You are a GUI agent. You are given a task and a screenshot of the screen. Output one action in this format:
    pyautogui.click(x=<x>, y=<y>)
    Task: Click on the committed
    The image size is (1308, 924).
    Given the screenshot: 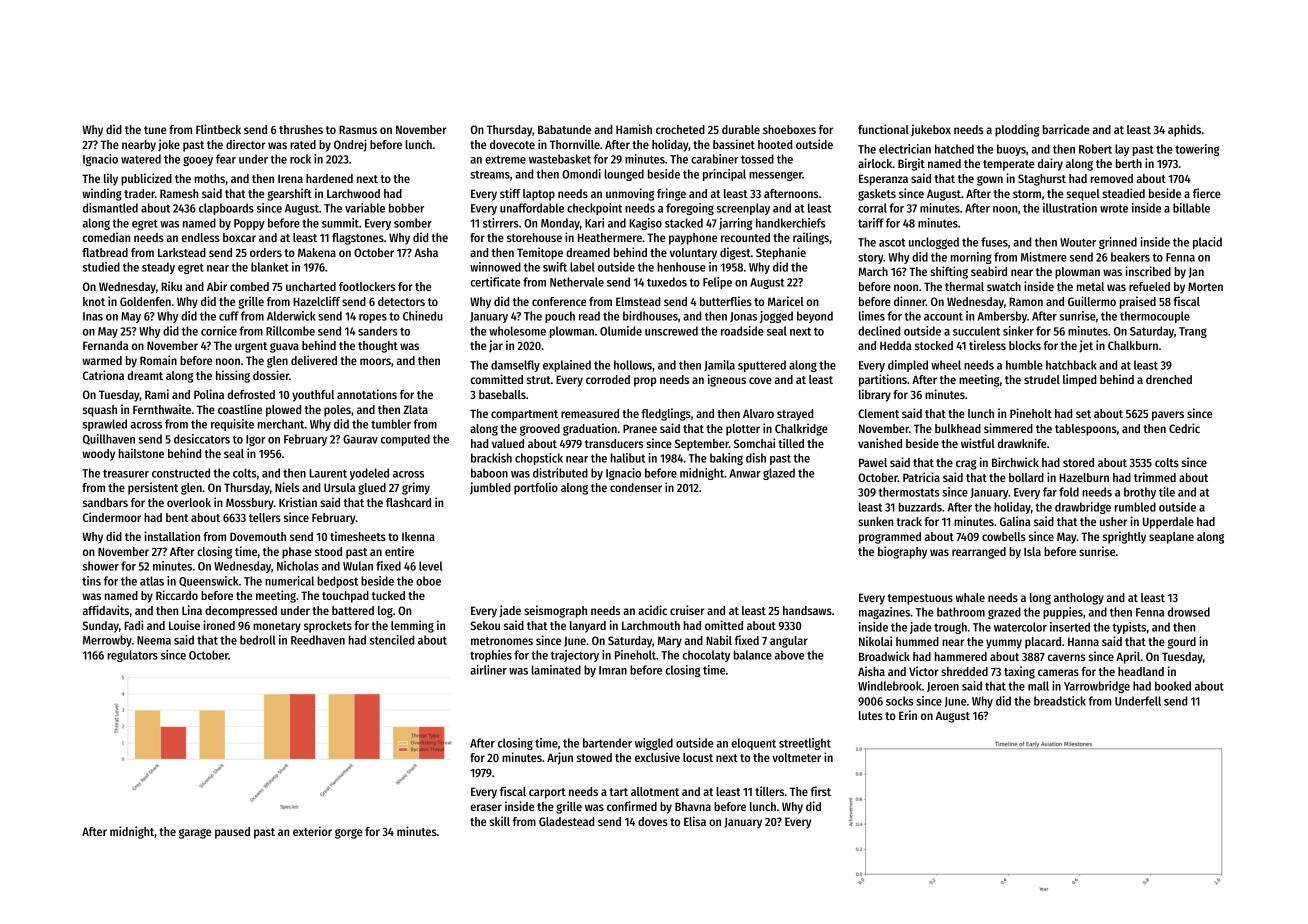 What is the action you would take?
    pyautogui.click(x=496, y=379)
